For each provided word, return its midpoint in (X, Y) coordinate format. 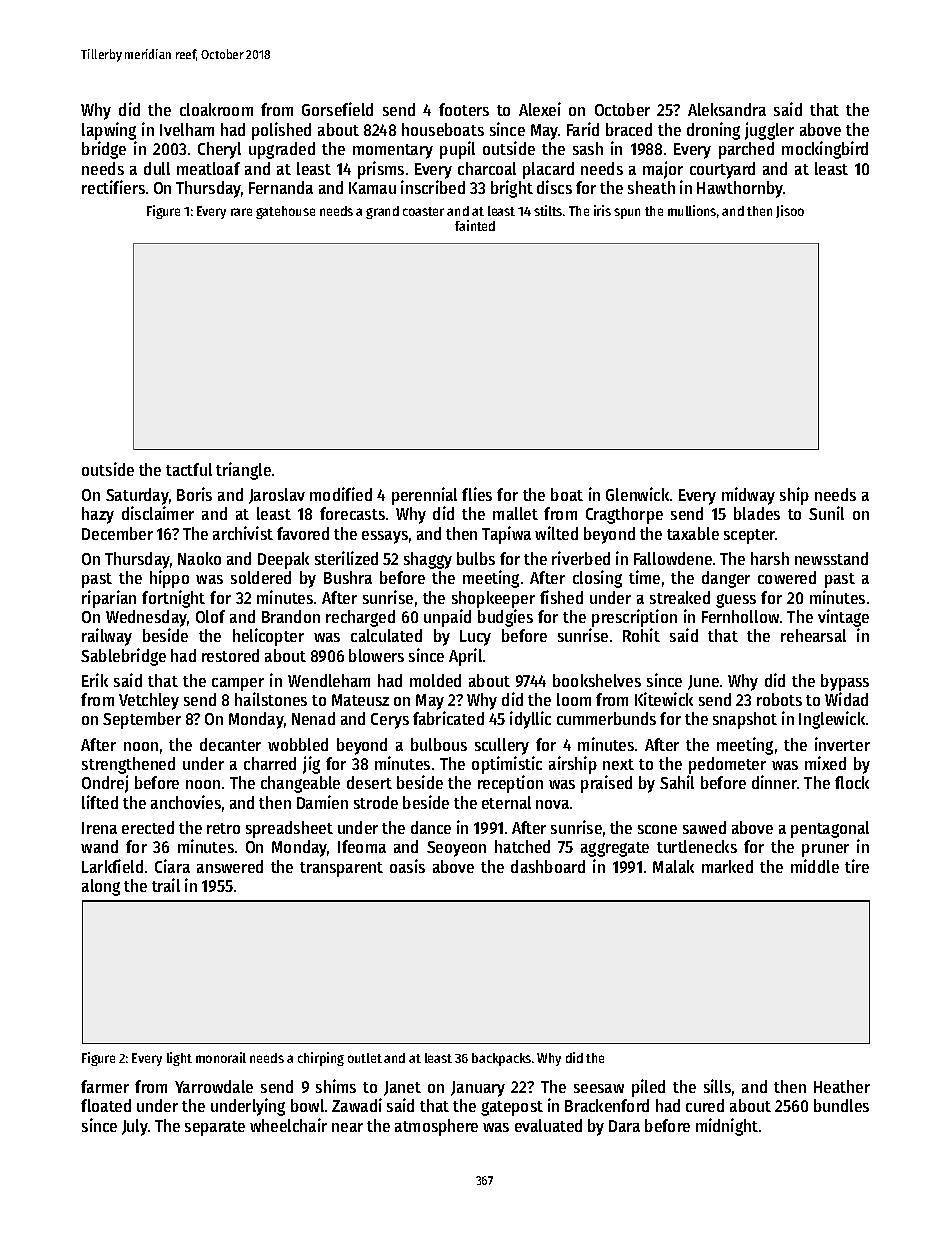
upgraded (282, 150)
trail (166, 885)
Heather (842, 1086)
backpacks (501, 1059)
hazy (98, 515)
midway (748, 496)
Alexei (540, 109)
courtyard (722, 170)
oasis (407, 866)
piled (648, 1088)
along (101, 887)
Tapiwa (506, 535)
